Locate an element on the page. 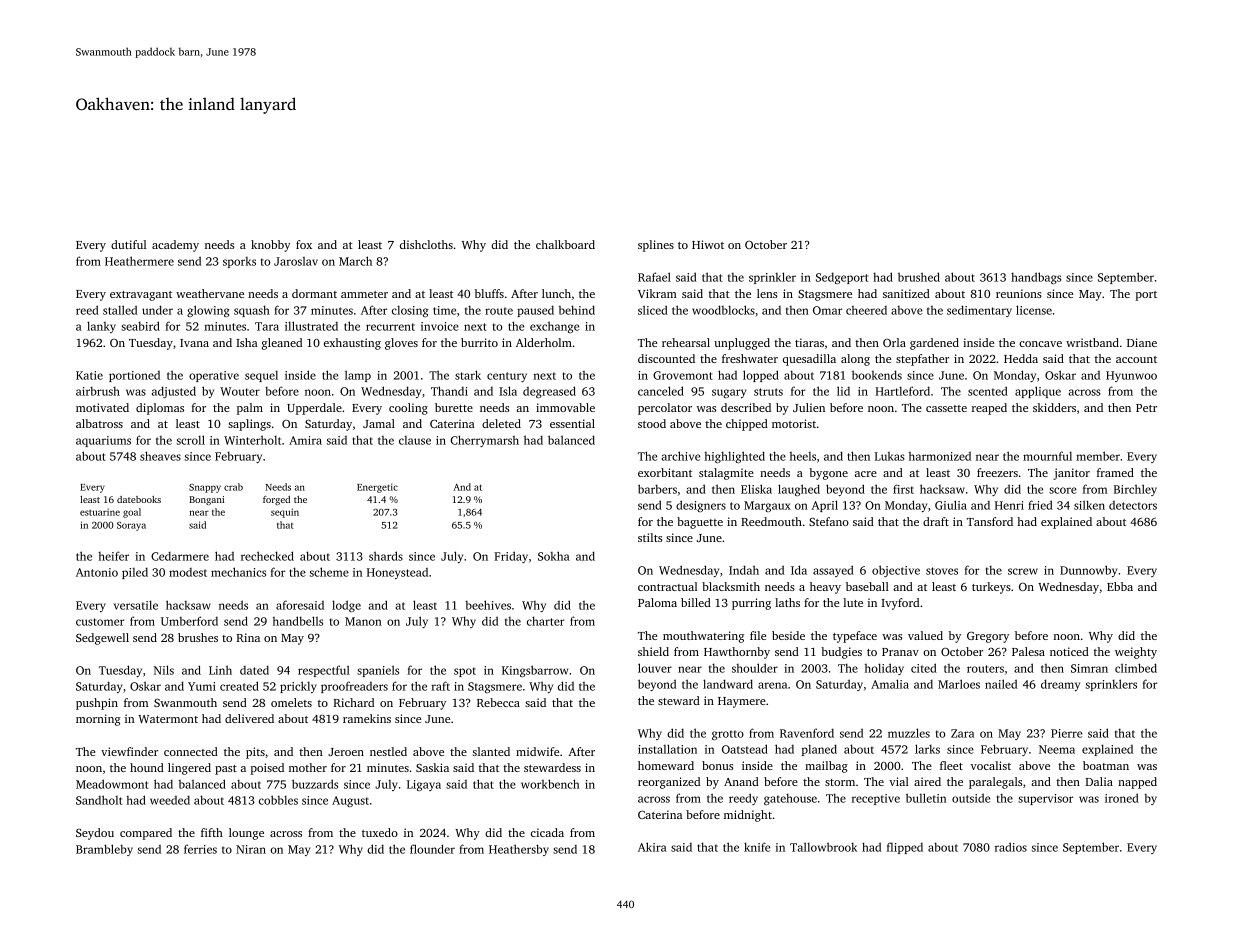  purring is located at coordinates (751, 604).
